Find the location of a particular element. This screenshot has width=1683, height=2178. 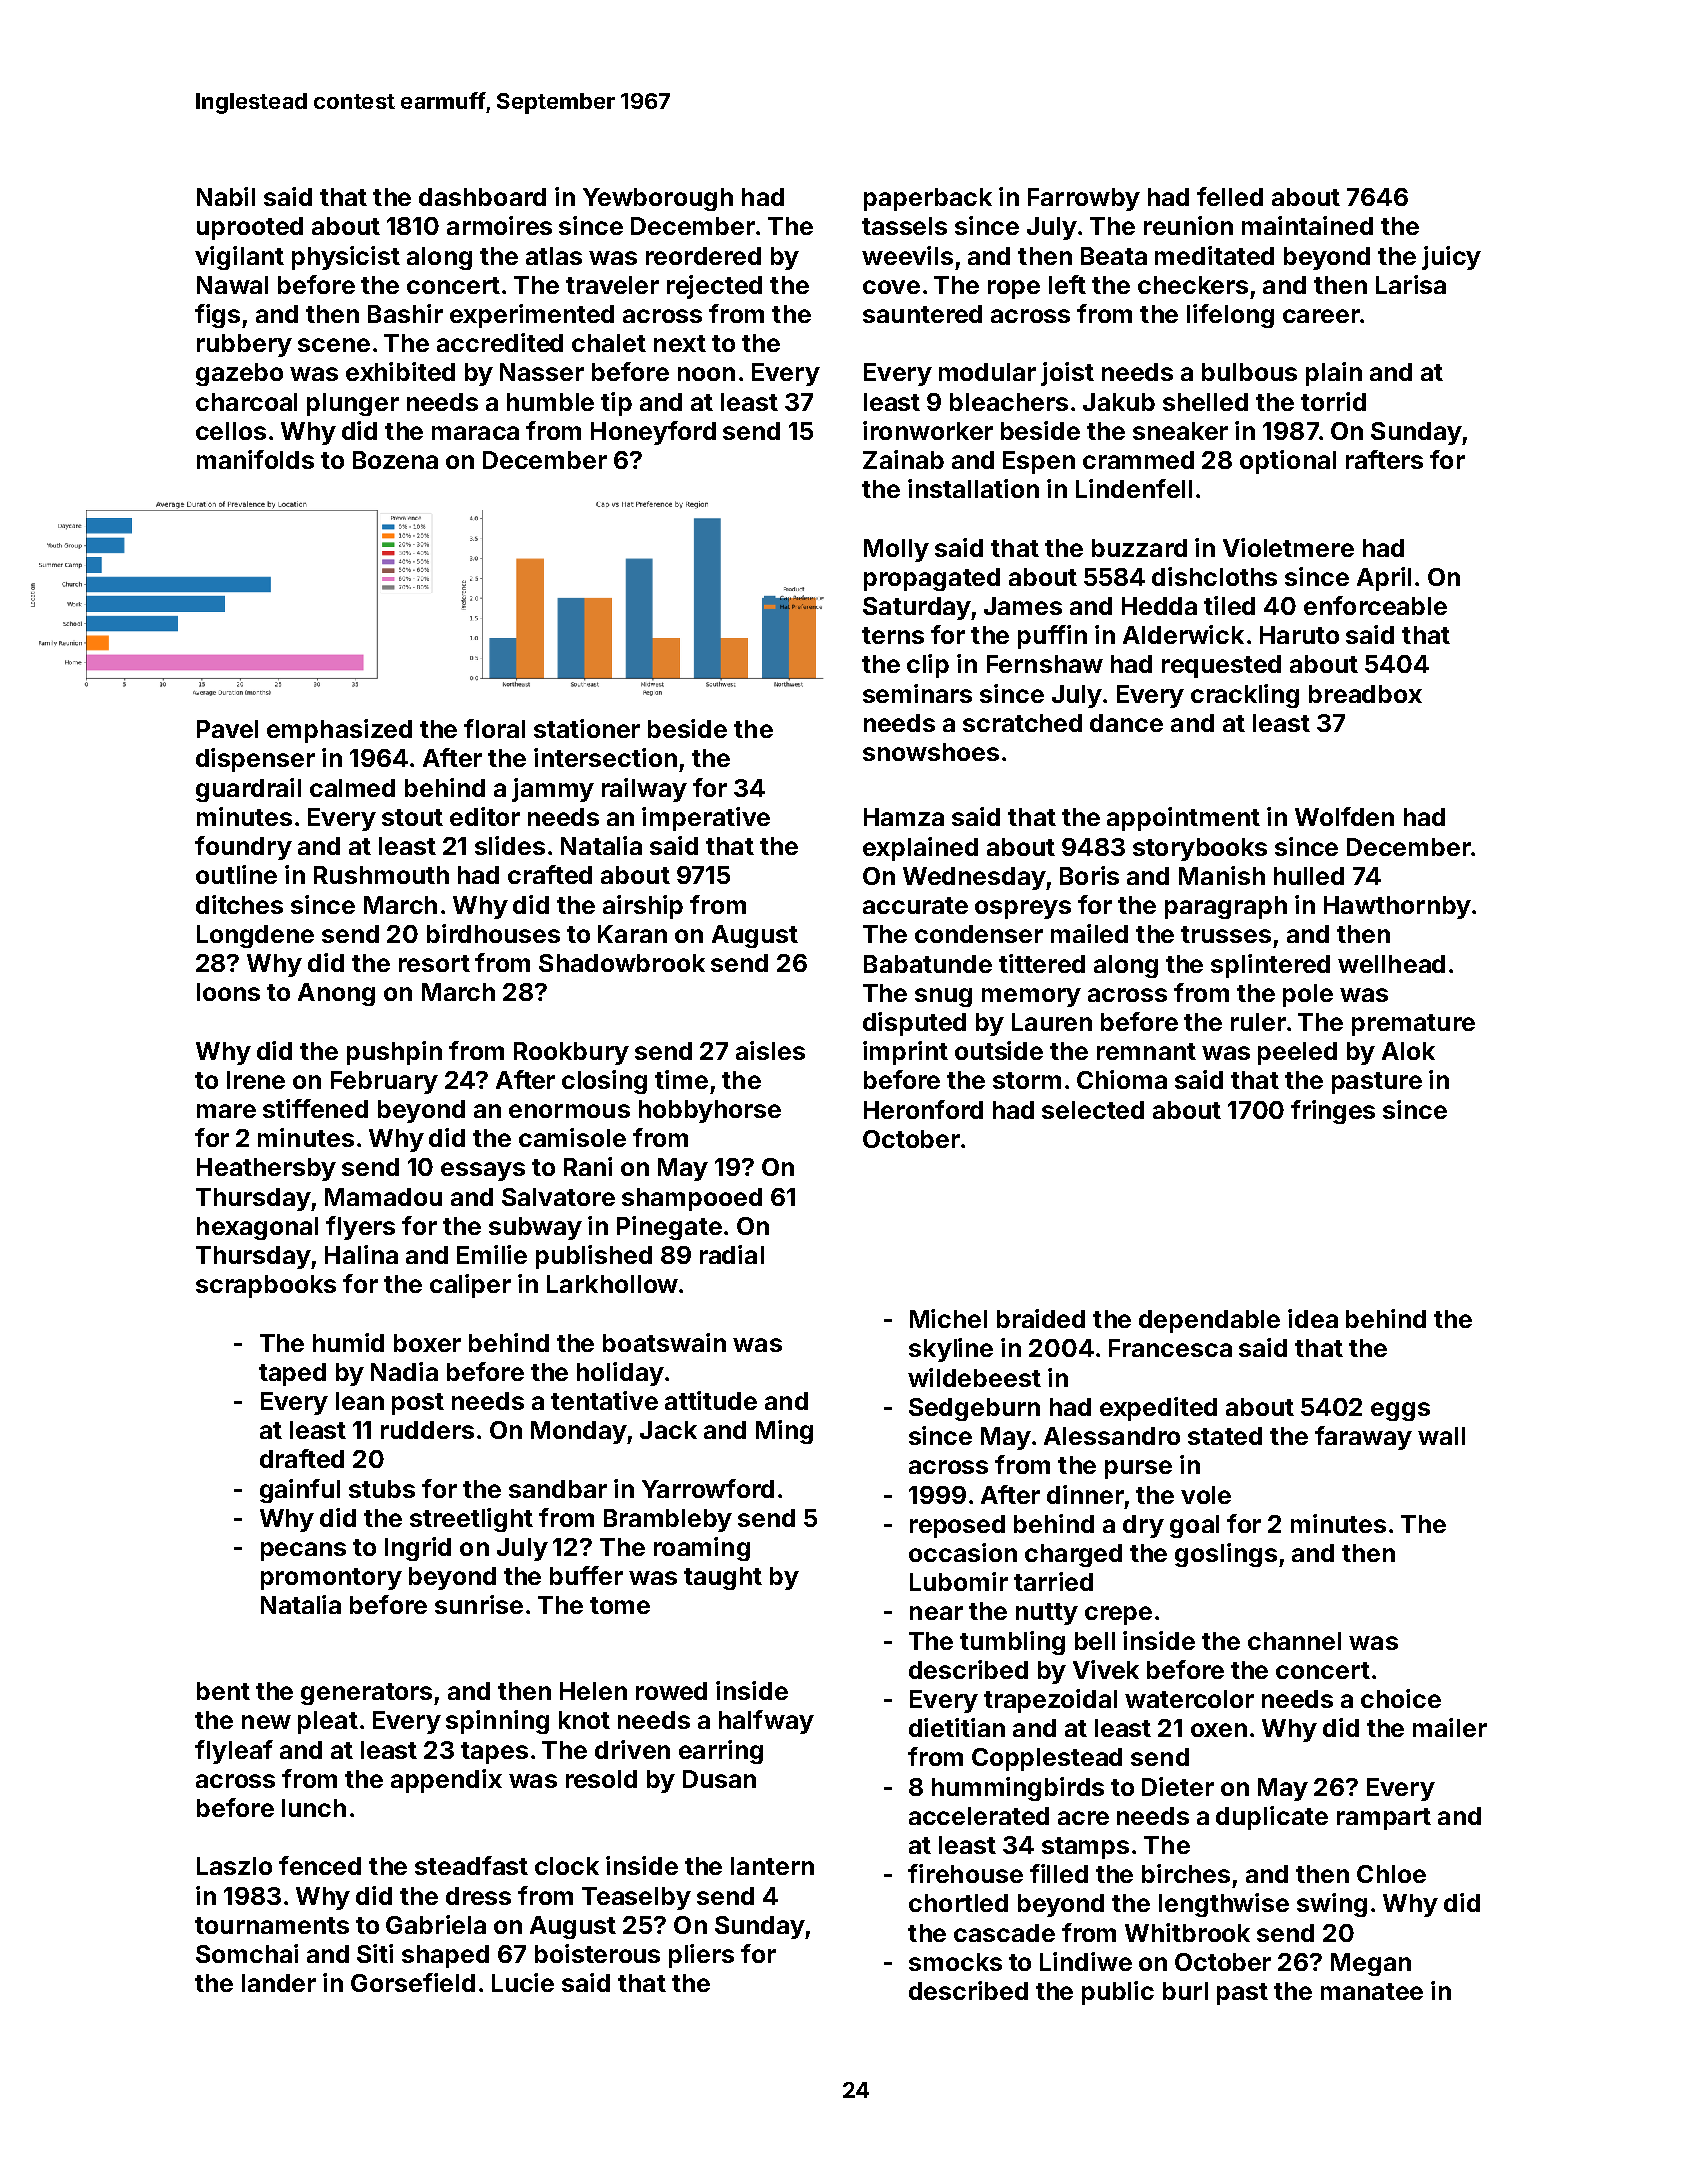

physicist is located at coordinates (346, 258).
